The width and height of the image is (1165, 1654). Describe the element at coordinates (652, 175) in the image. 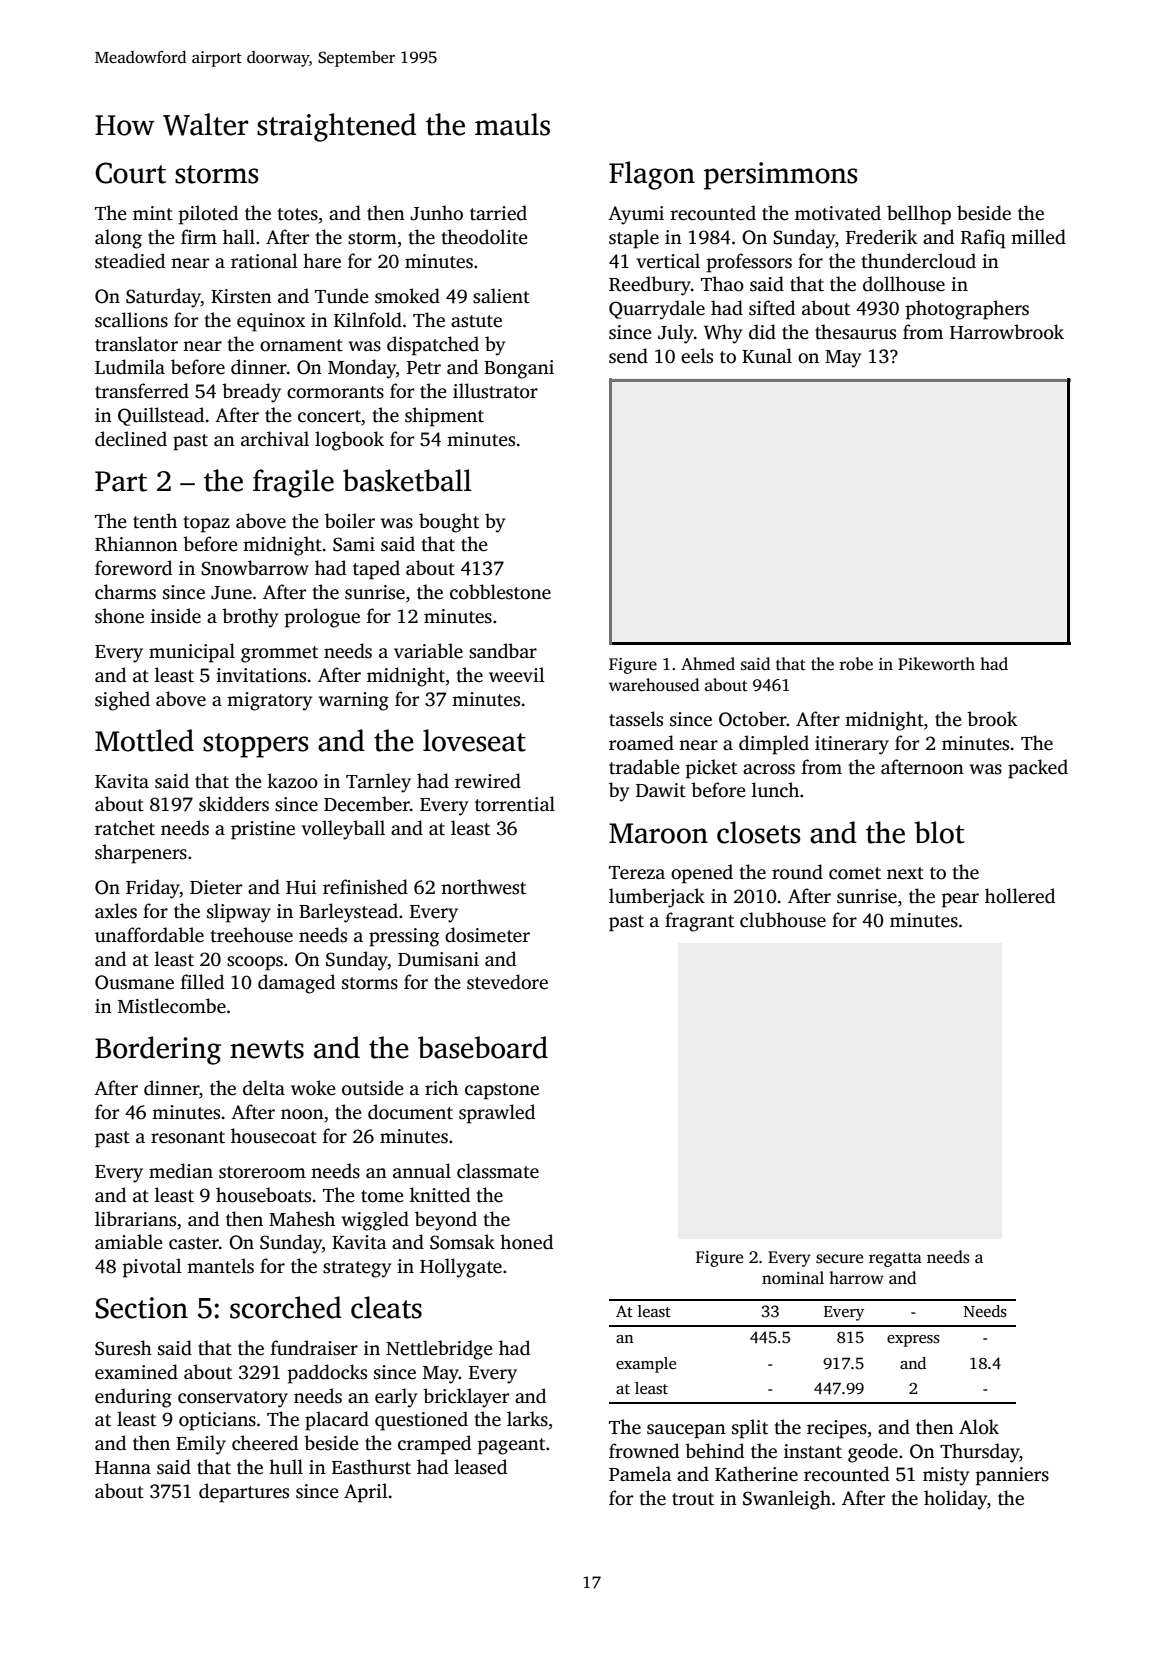

I see `Flagon` at that location.
